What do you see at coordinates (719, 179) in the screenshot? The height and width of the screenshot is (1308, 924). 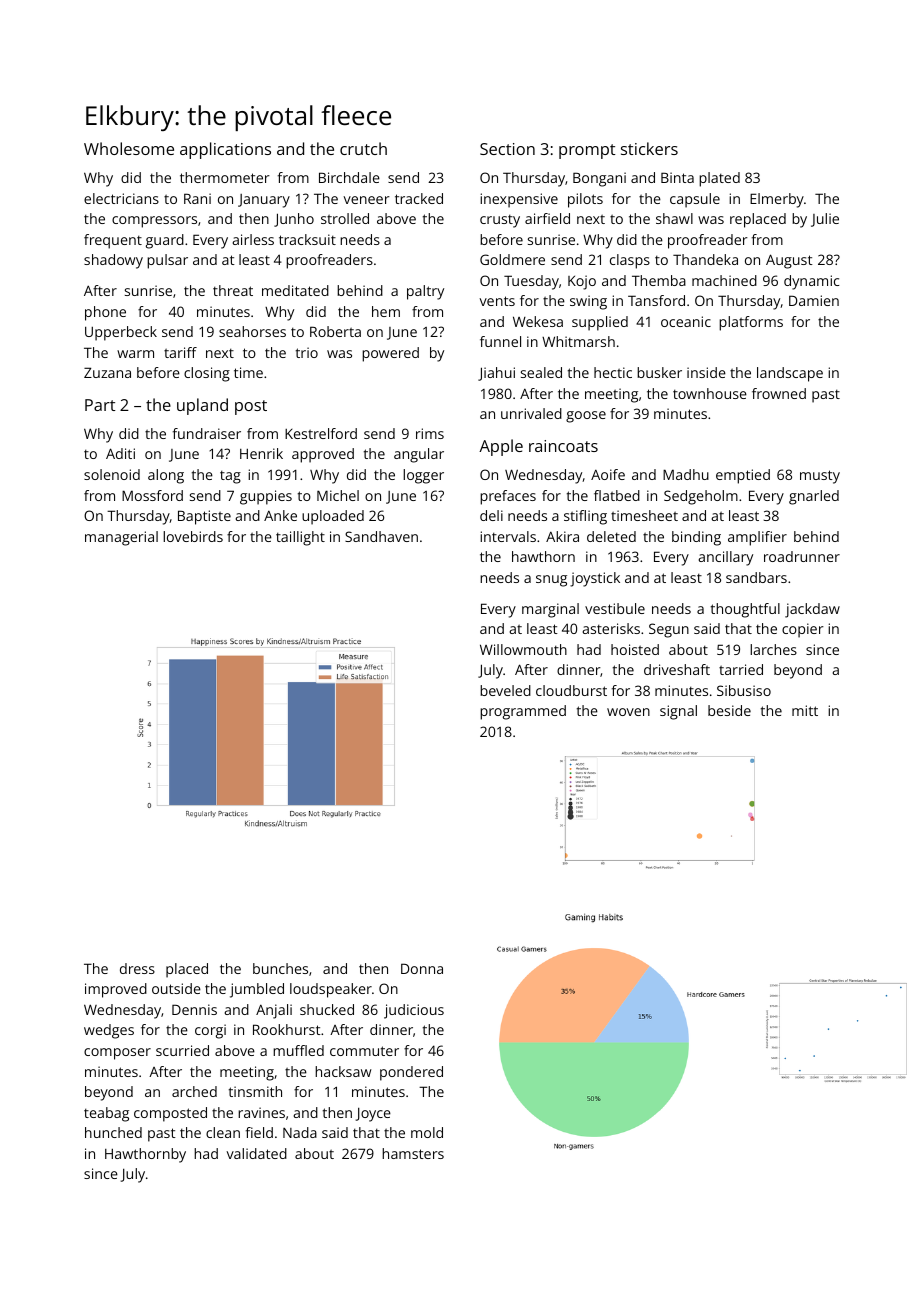 I see `plated` at bounding box center [719, 179].
